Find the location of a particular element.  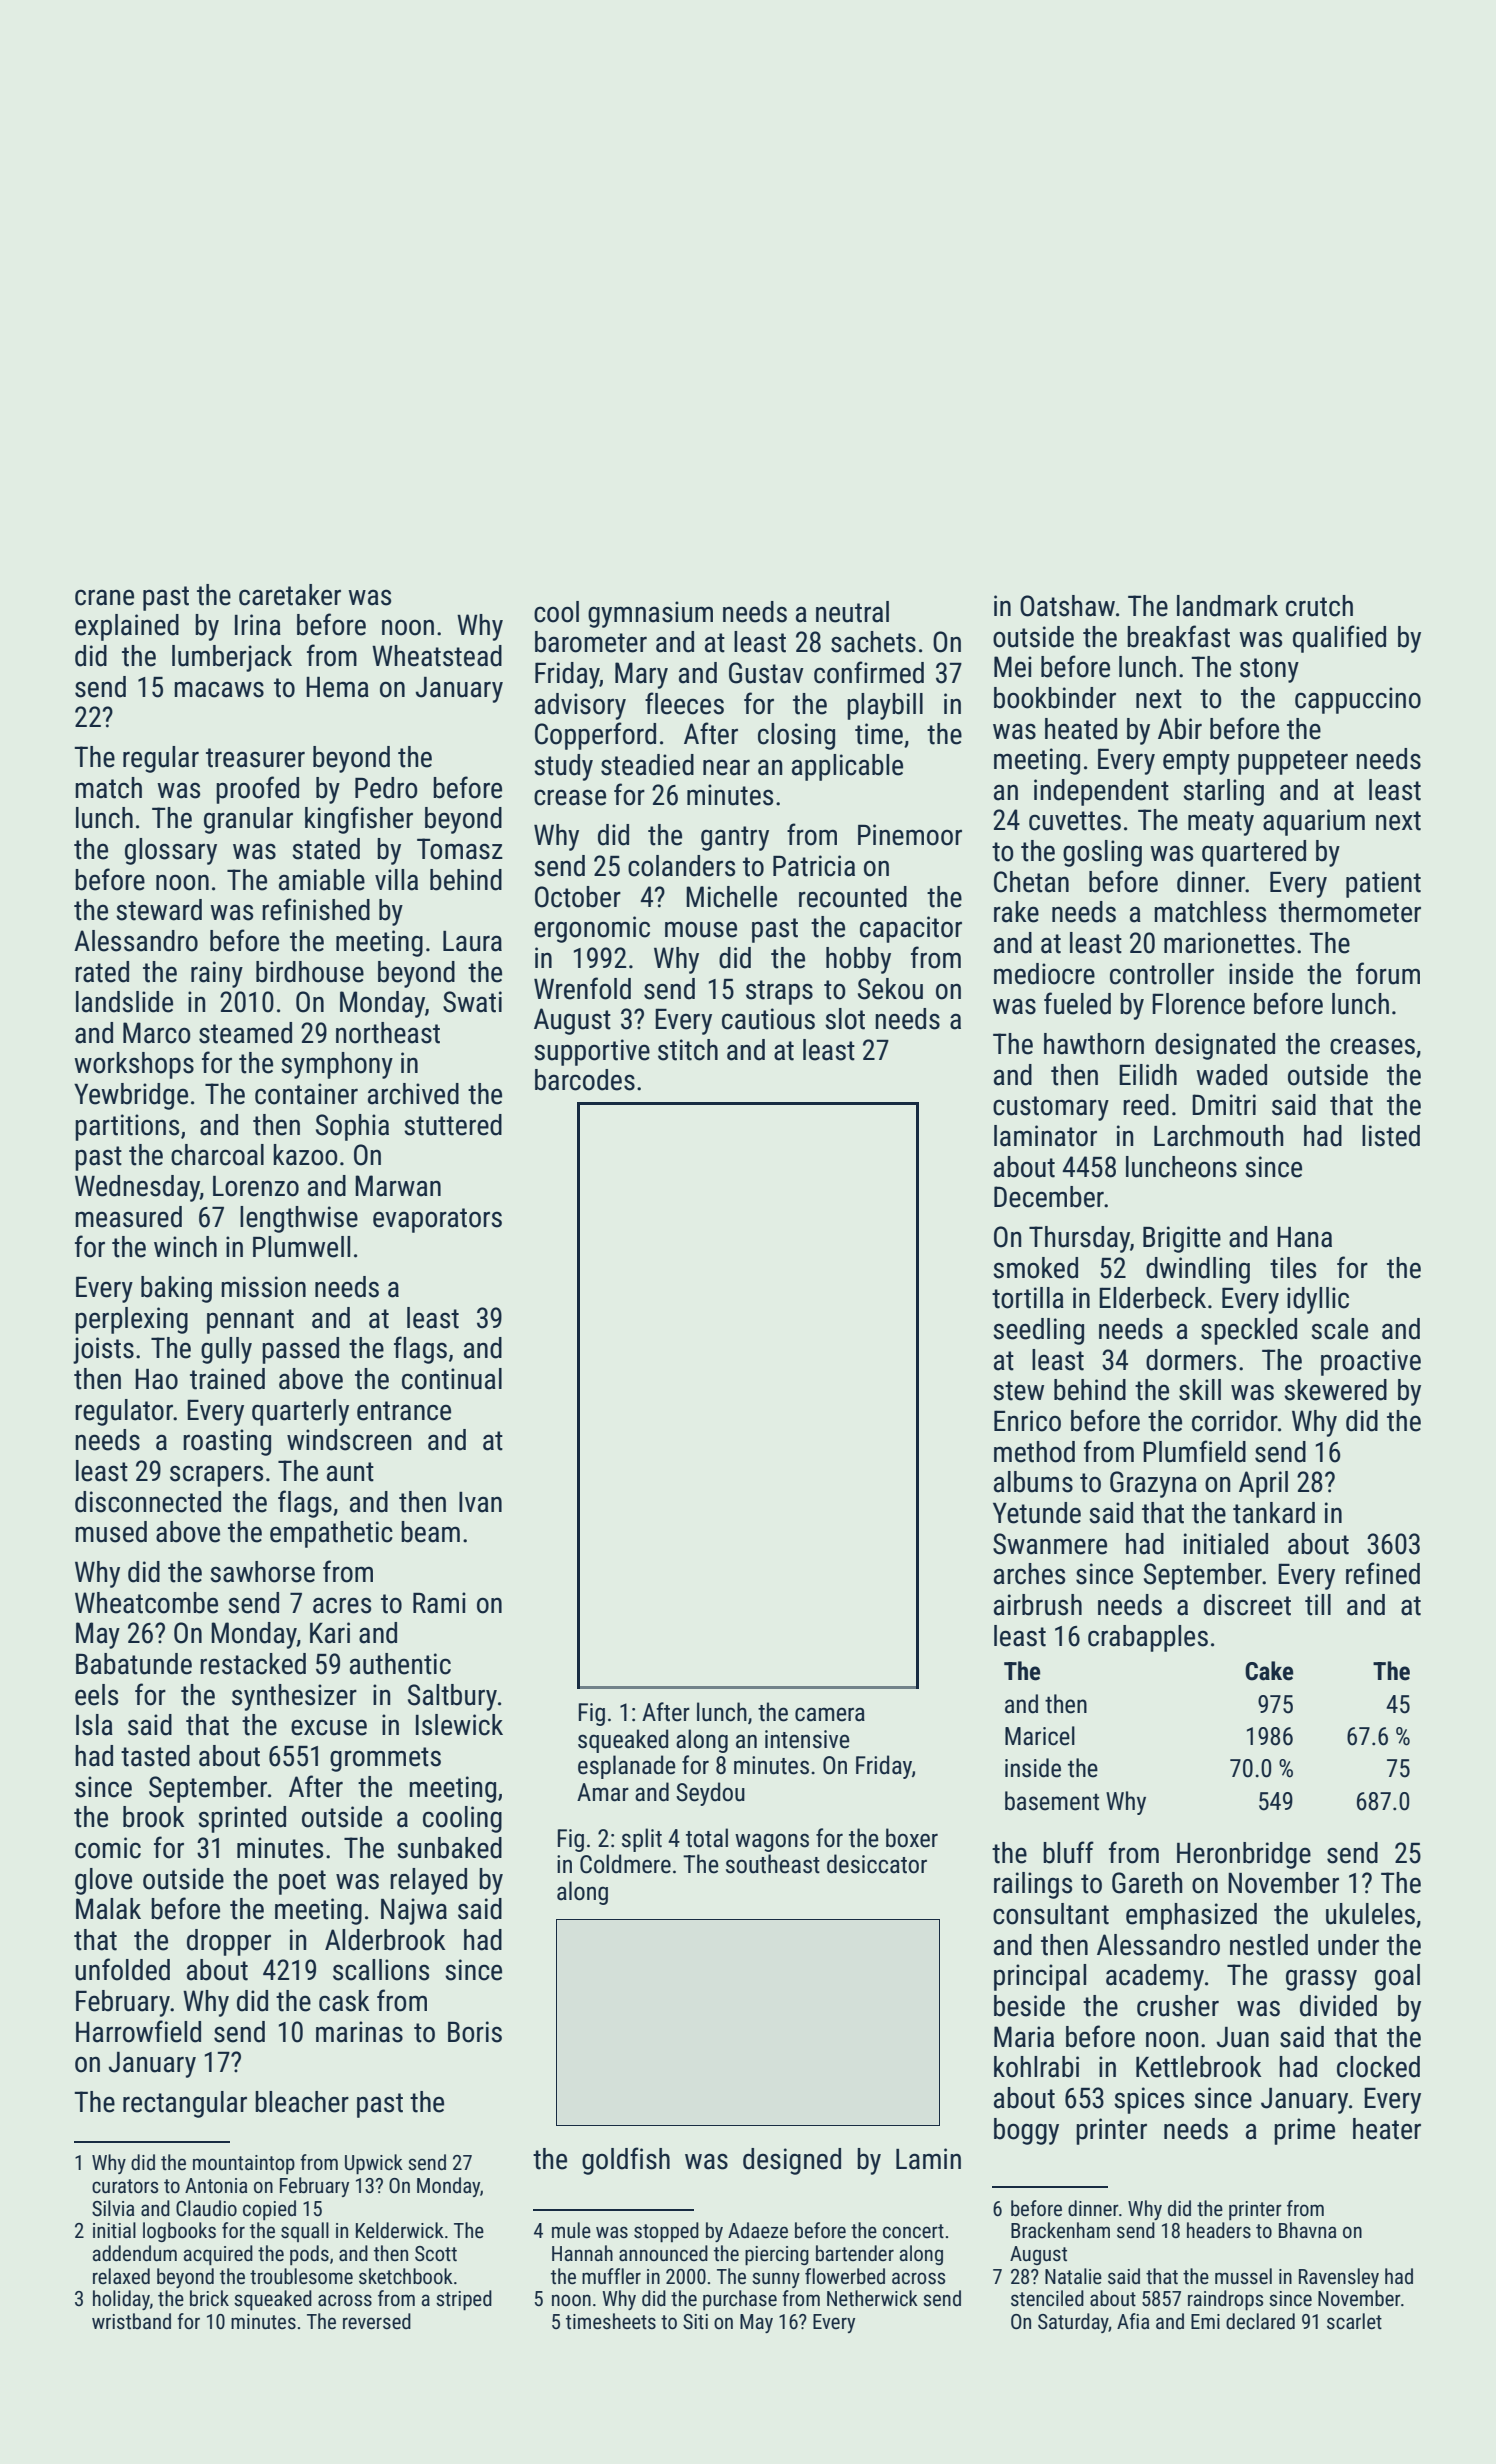

Cake is located at coordinates (1269, 1671).
